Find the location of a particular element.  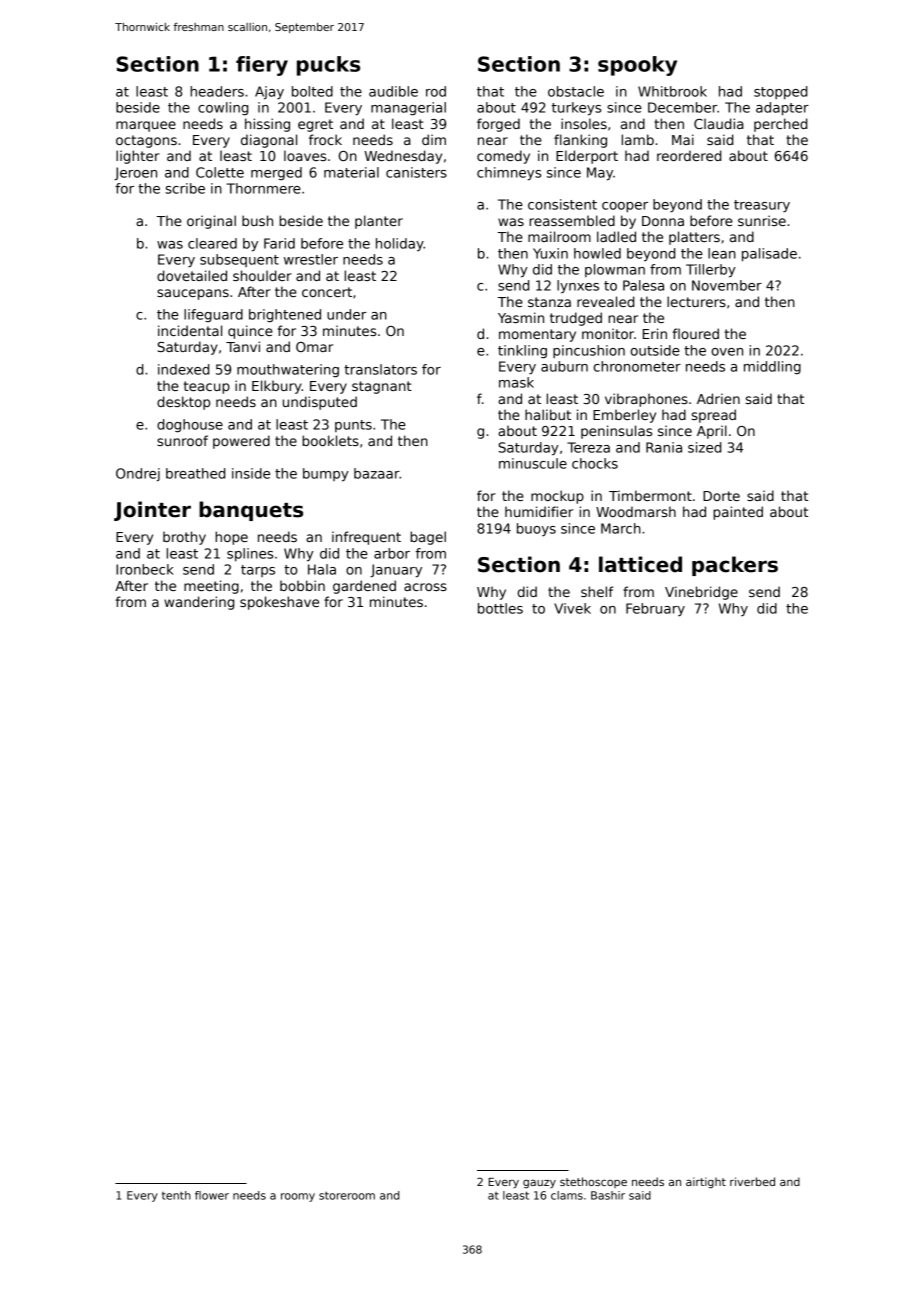

Thornmere is located at coordinates (264, 188).
